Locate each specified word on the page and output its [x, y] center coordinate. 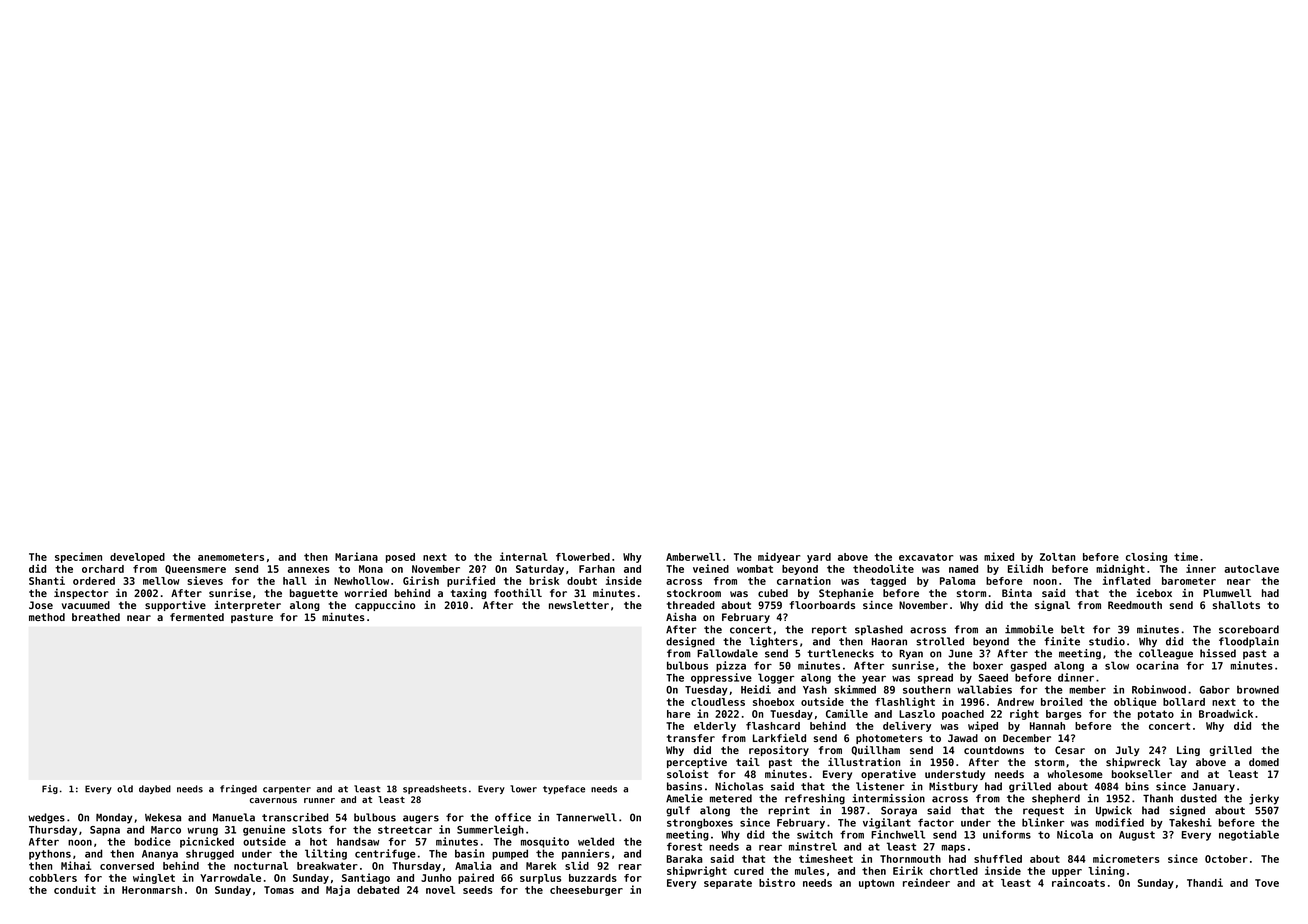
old [125, 789]
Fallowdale [727, 653]
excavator [926, 557]
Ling [1188, 751]
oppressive [721, 678]
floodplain [1249, 642]
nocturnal [261, 866]
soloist [687, 774]
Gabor [1215, 690]
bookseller [1142, 774]
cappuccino [385, 606]
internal [524, 556]
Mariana [356, 556]
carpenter [287, 790]
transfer [691, 738]
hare [678, 714]
